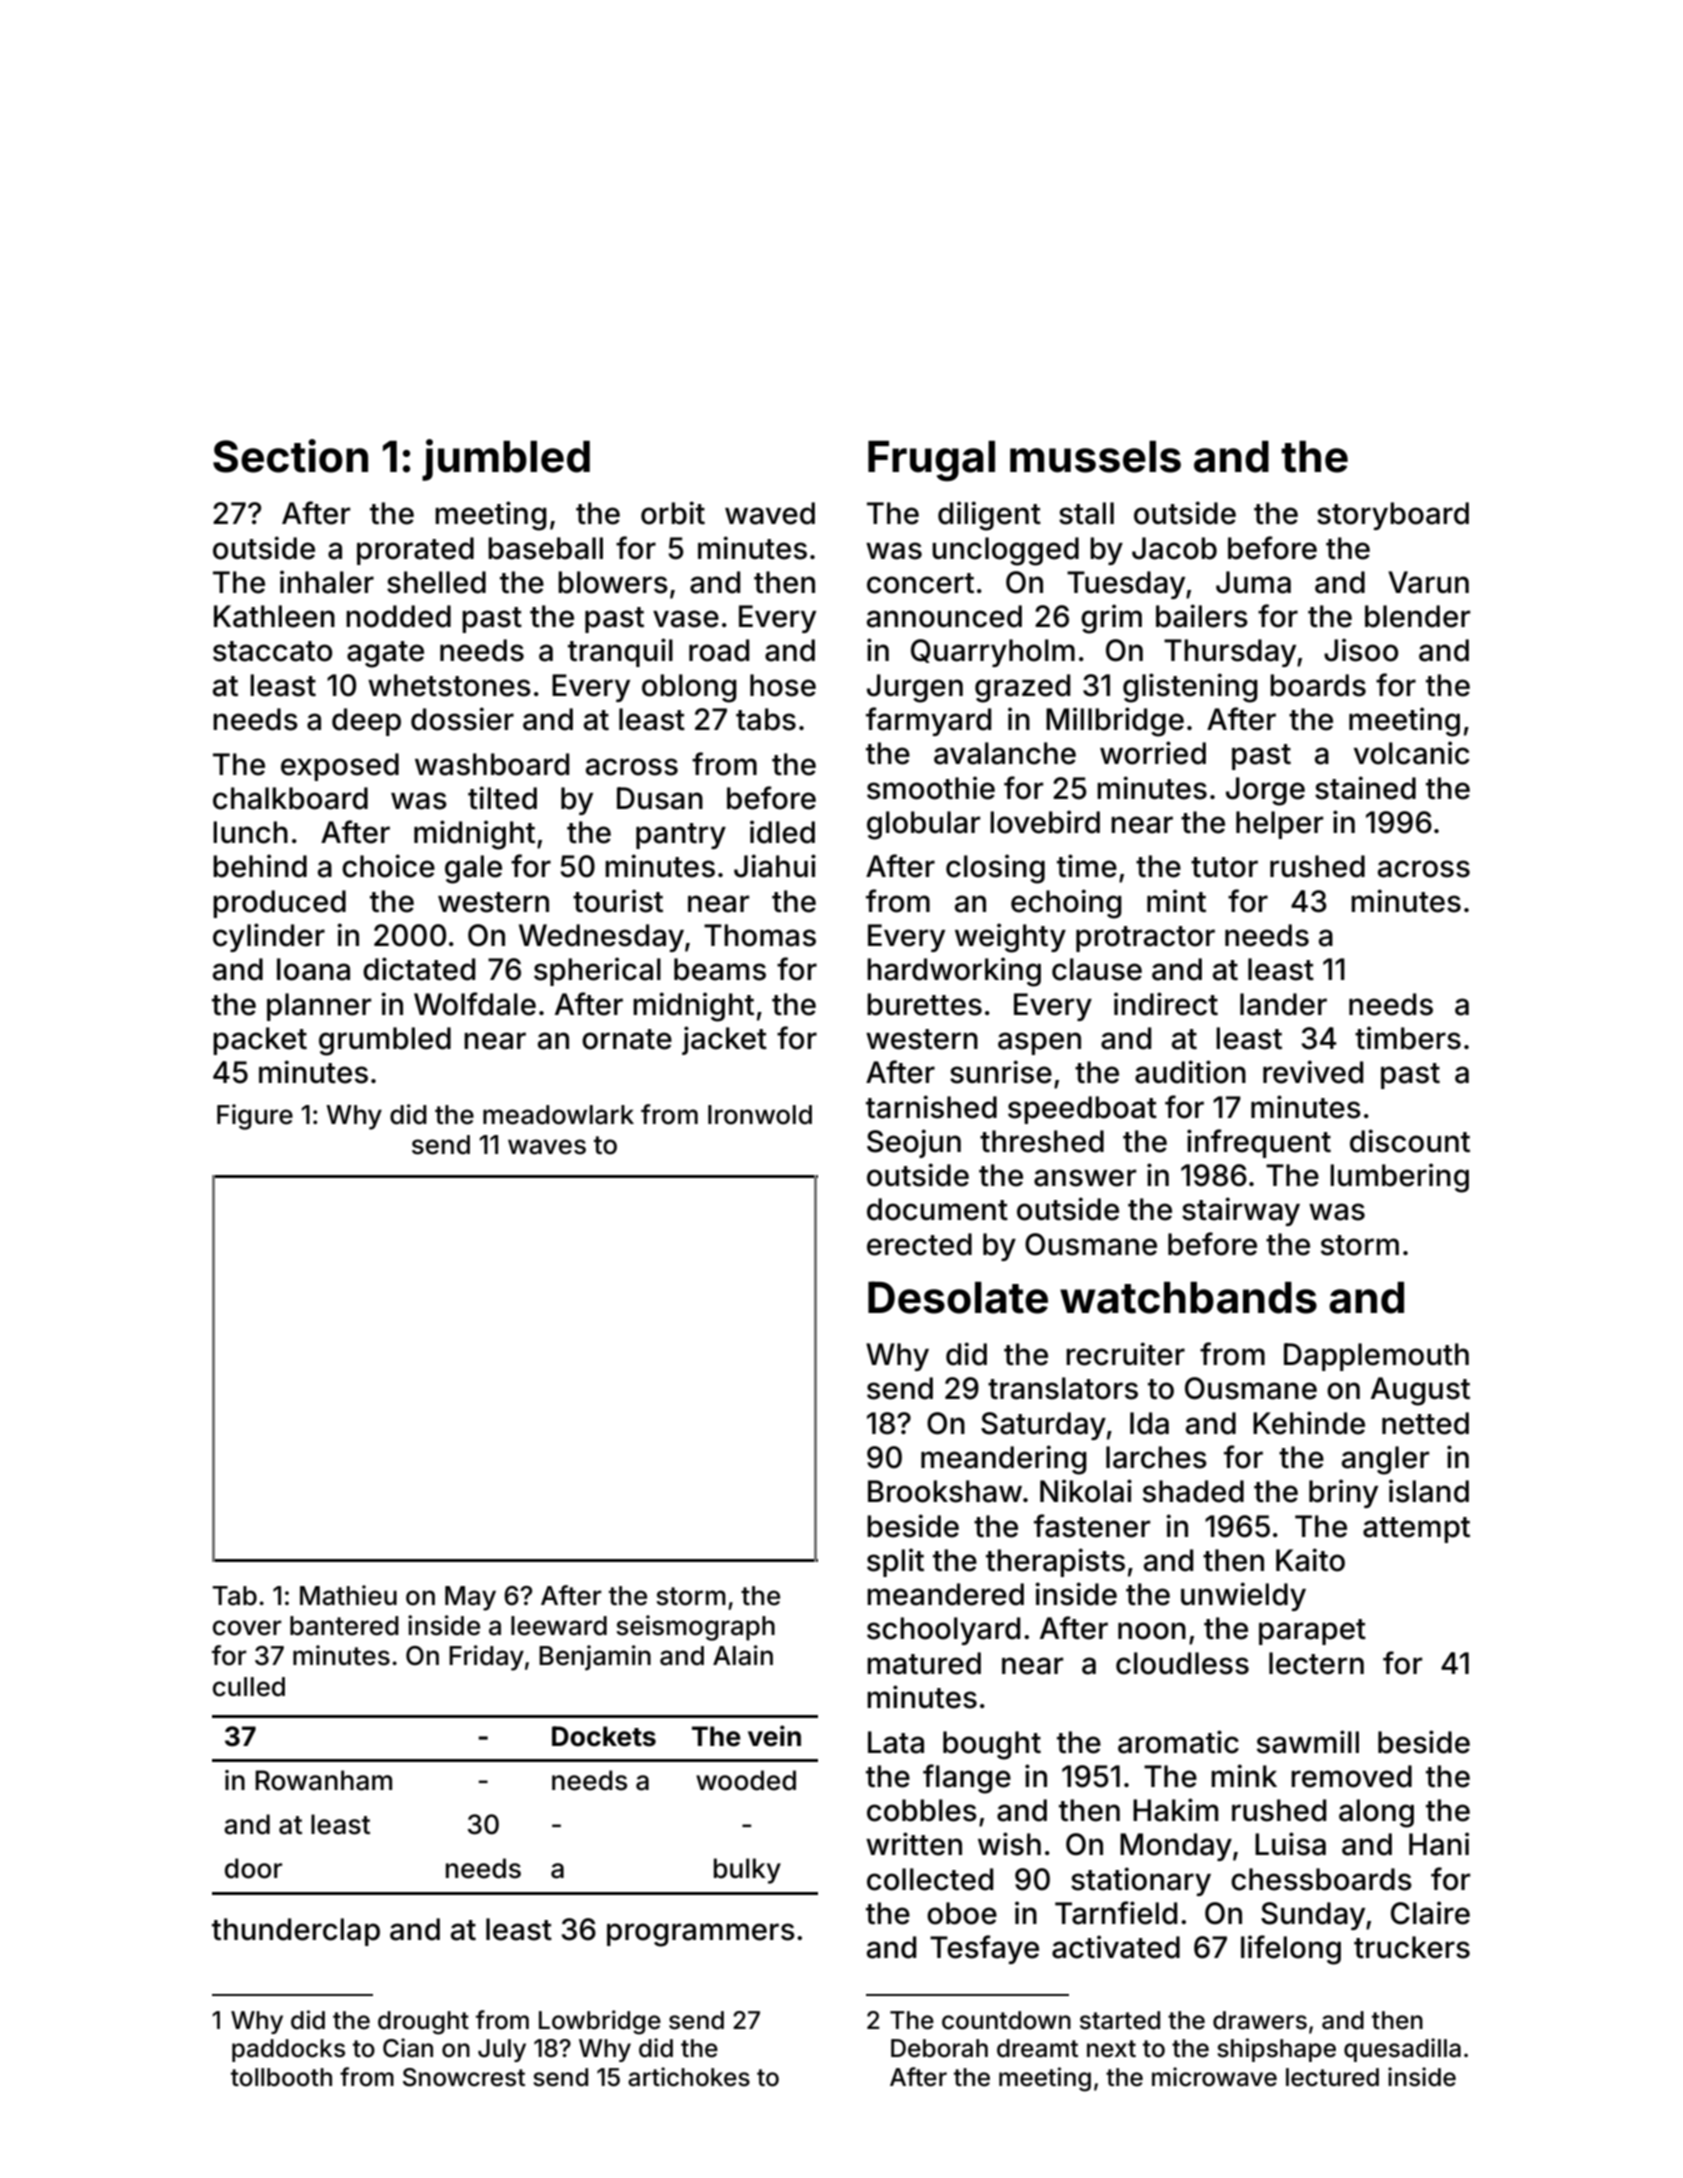  Describe the element at coordinates (547, 1147) in the screenshot. I see `waves` at that location.
